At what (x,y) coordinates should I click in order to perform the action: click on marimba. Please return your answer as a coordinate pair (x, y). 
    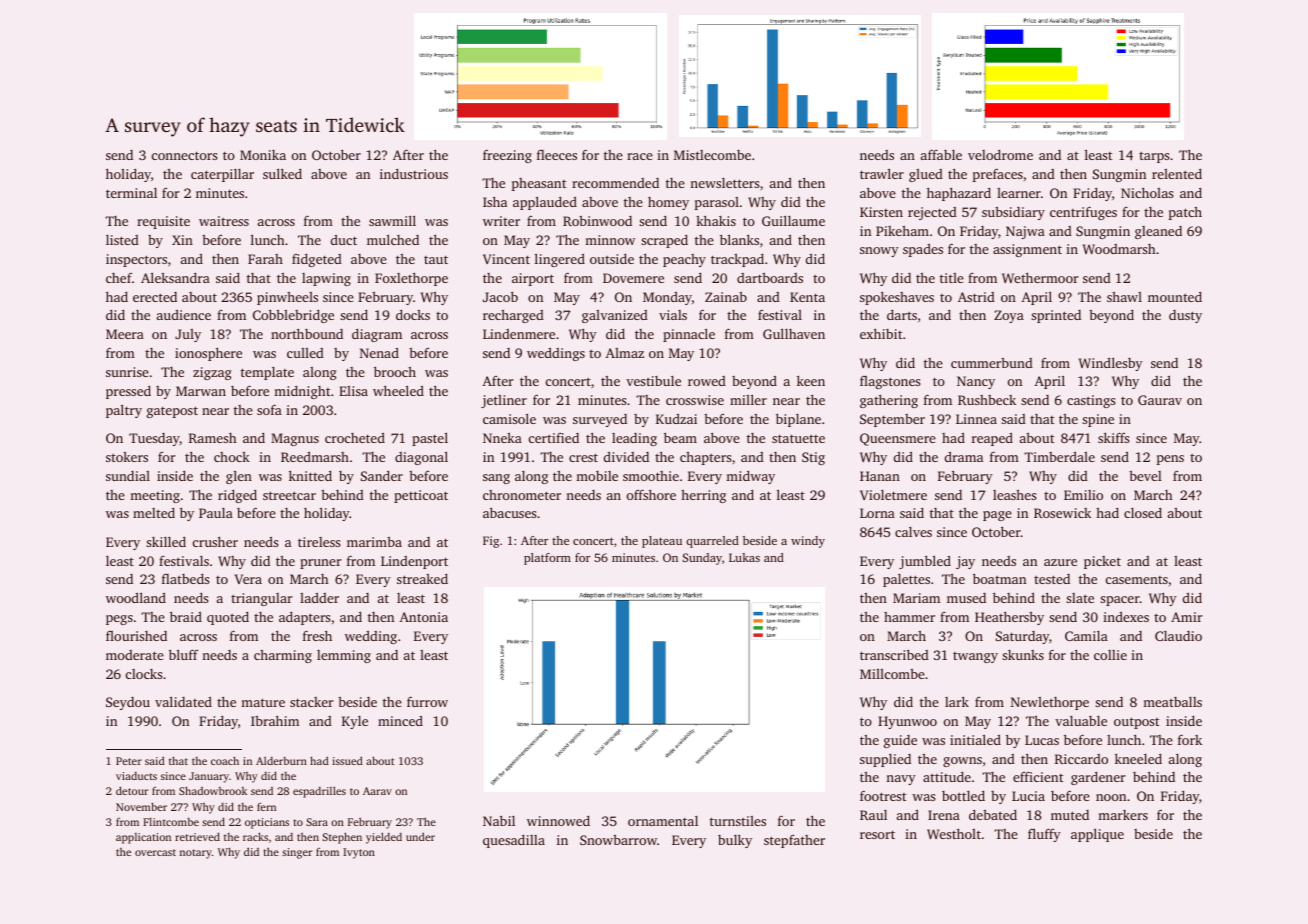
    Looking at the image, I should click on (374, 542).
